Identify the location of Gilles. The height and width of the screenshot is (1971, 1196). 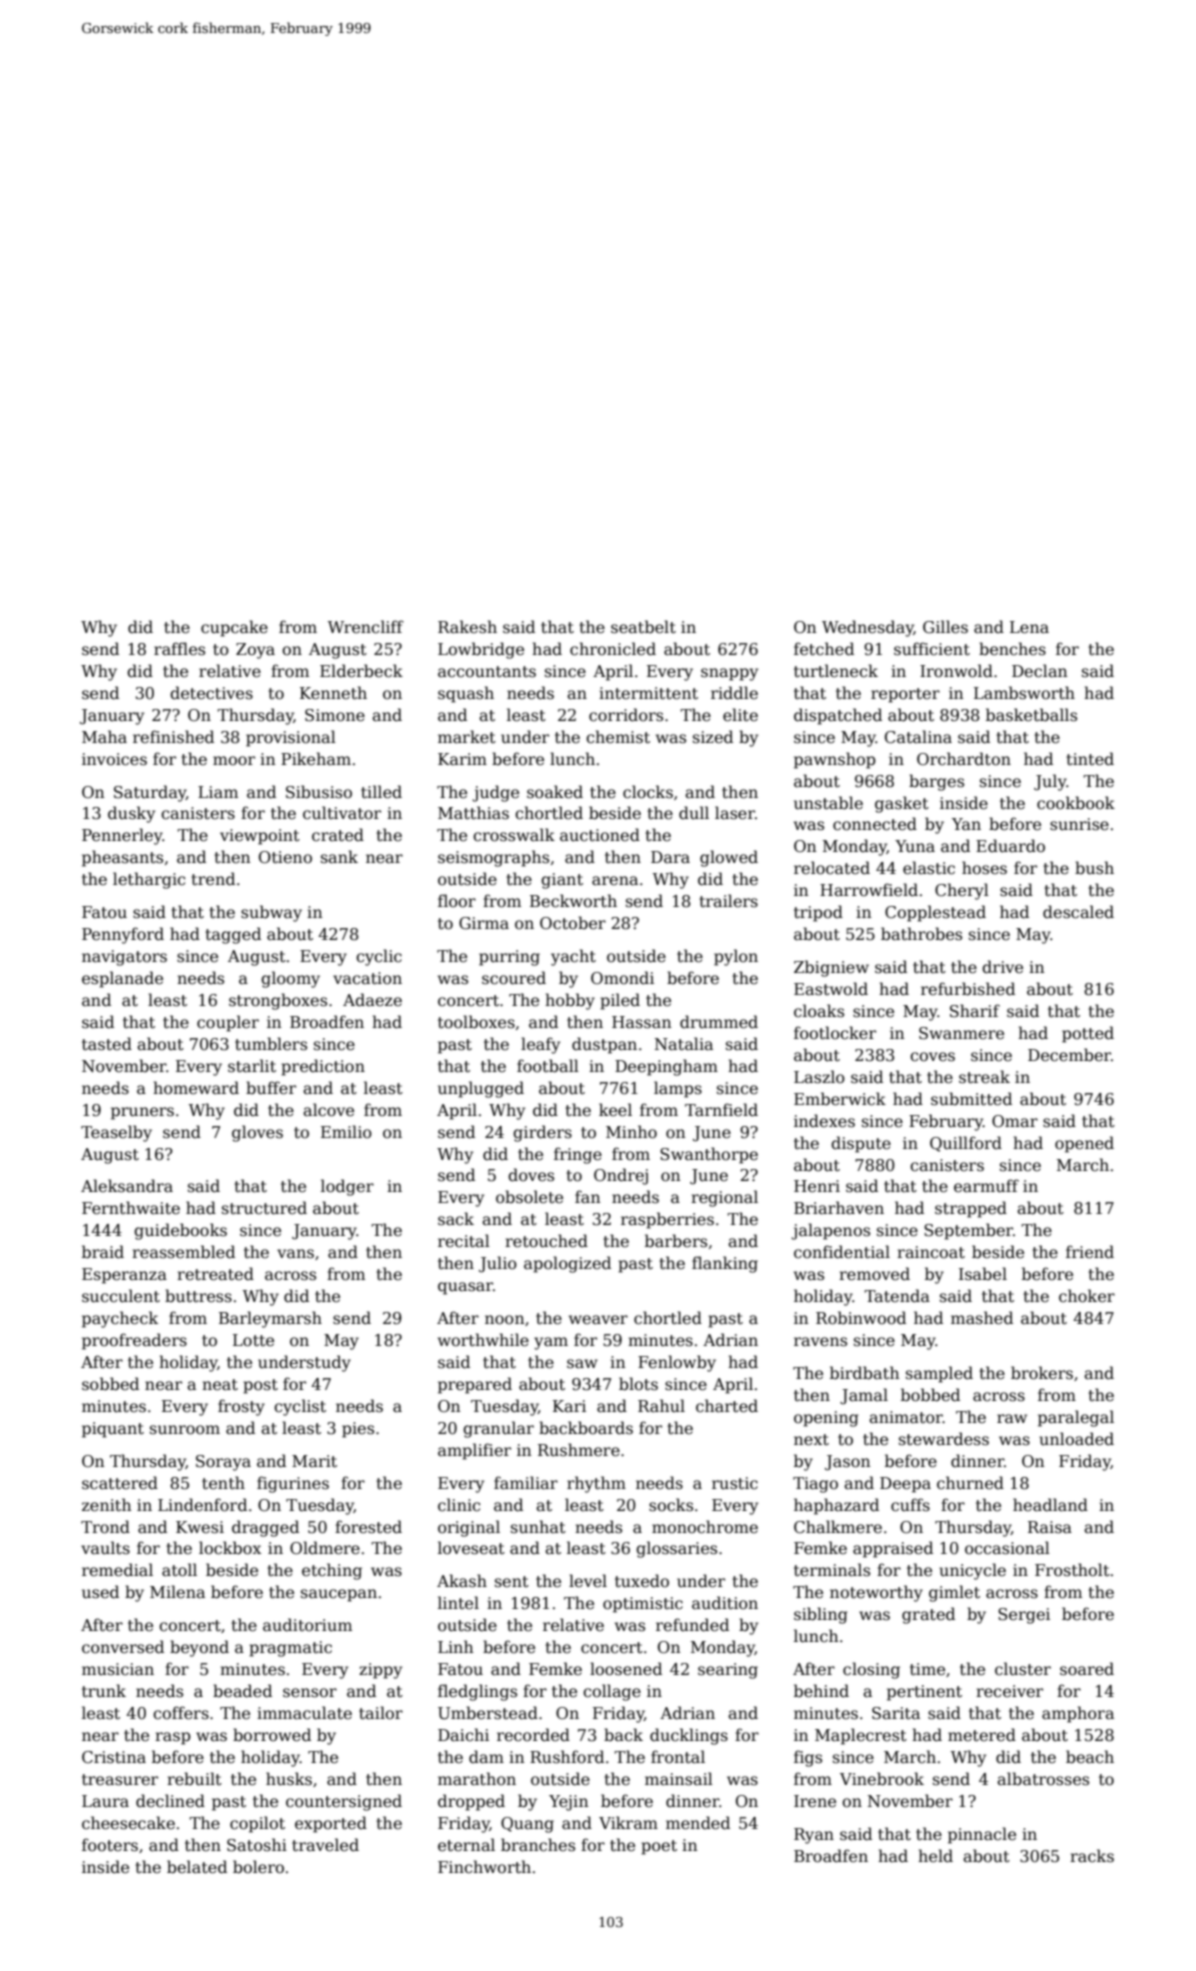
(945, 627).
